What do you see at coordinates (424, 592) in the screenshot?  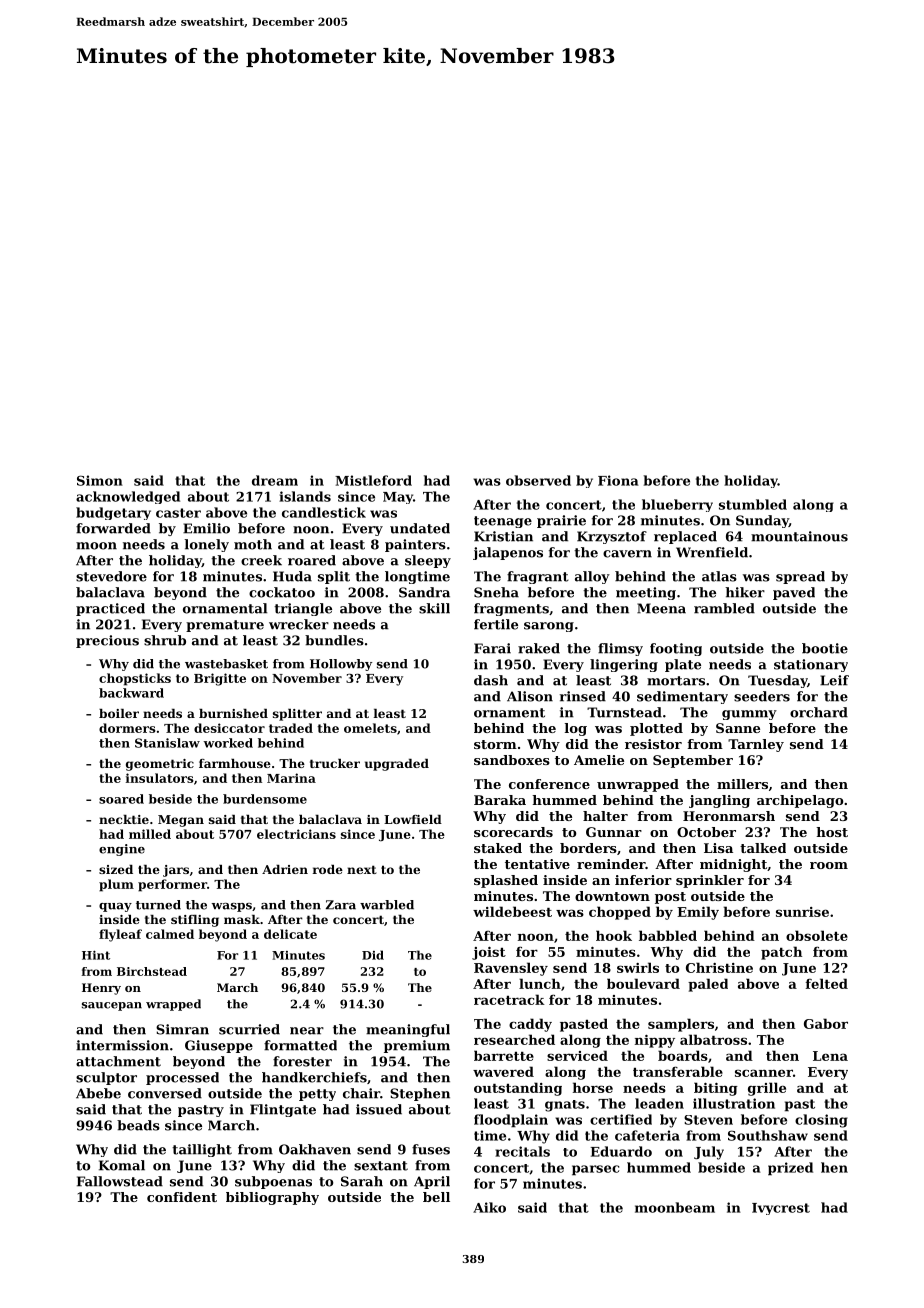 I see `Sandra` at bounding box center [424, 592].
